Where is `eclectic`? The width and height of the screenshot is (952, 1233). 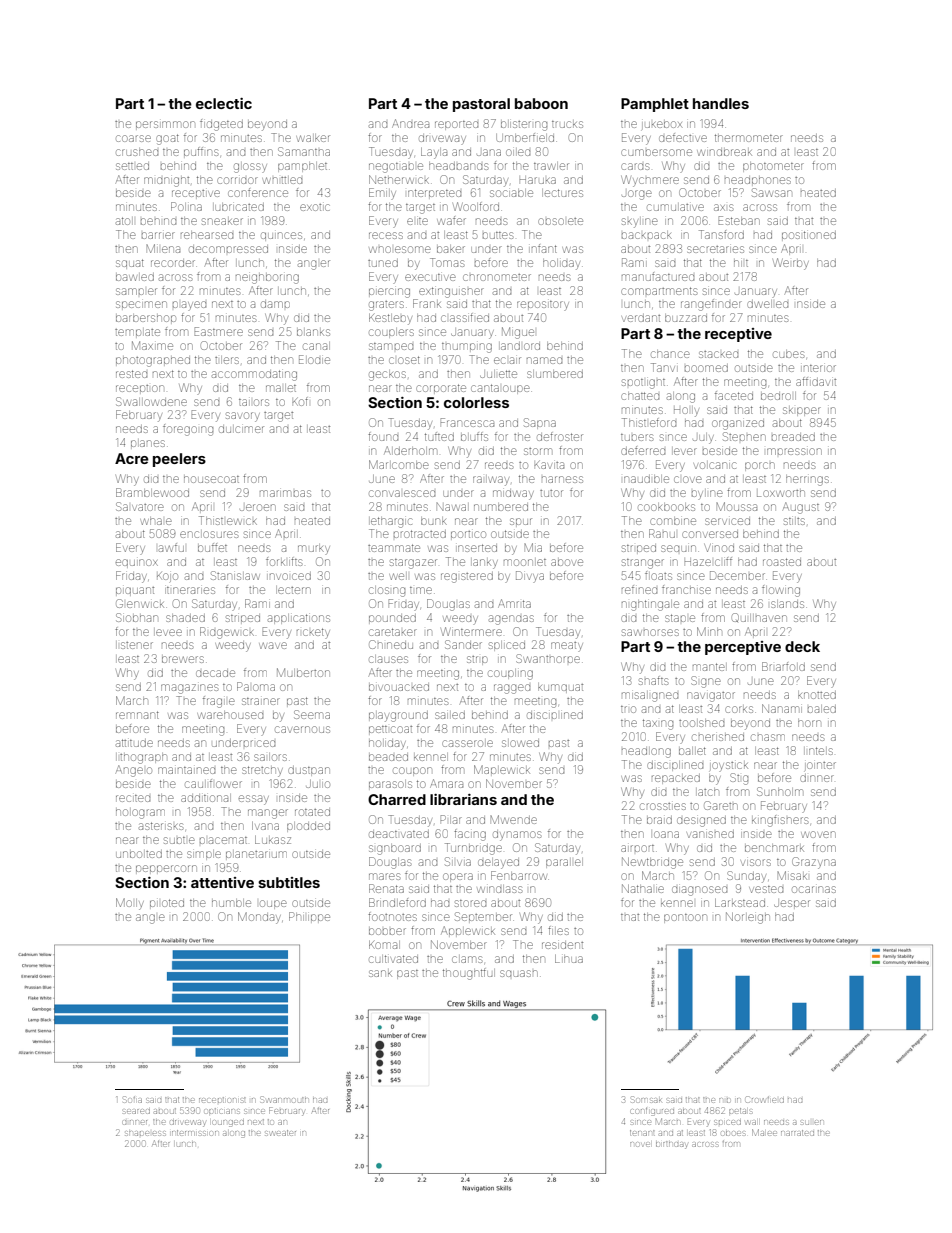
eclectic is located at coordinates (224, 103).
